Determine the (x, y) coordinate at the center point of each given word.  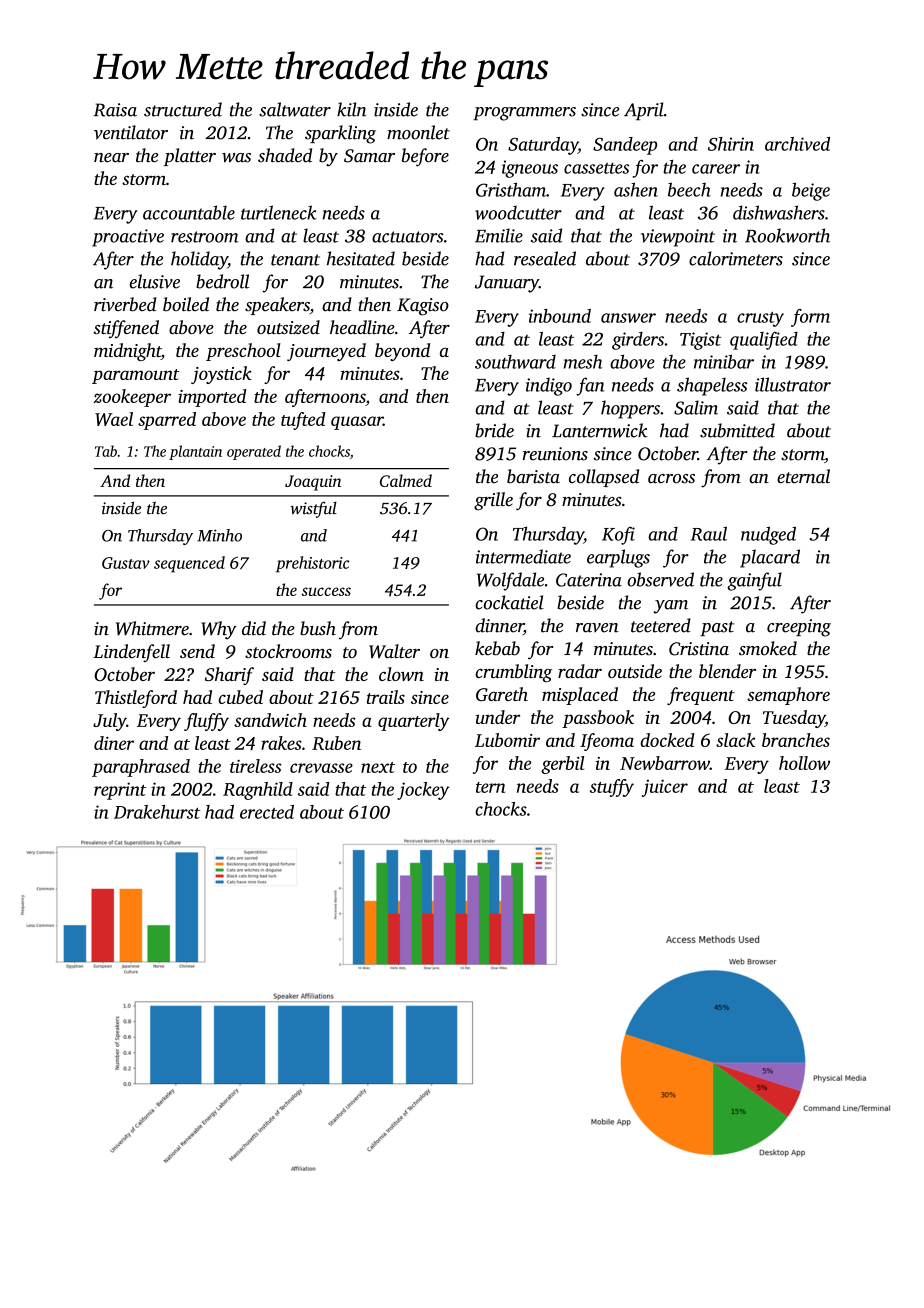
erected (267, 812)
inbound (560, 316)
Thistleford (136, 699)
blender (727, 671)
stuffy (612, 788)
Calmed (406, 480)
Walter (394, 651)
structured (183, 109)
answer (628, 318)
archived (797, 144)
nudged (768, 535)
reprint (120, 791)
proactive (128, 238)
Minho (219, 535)
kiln (351, 109)
